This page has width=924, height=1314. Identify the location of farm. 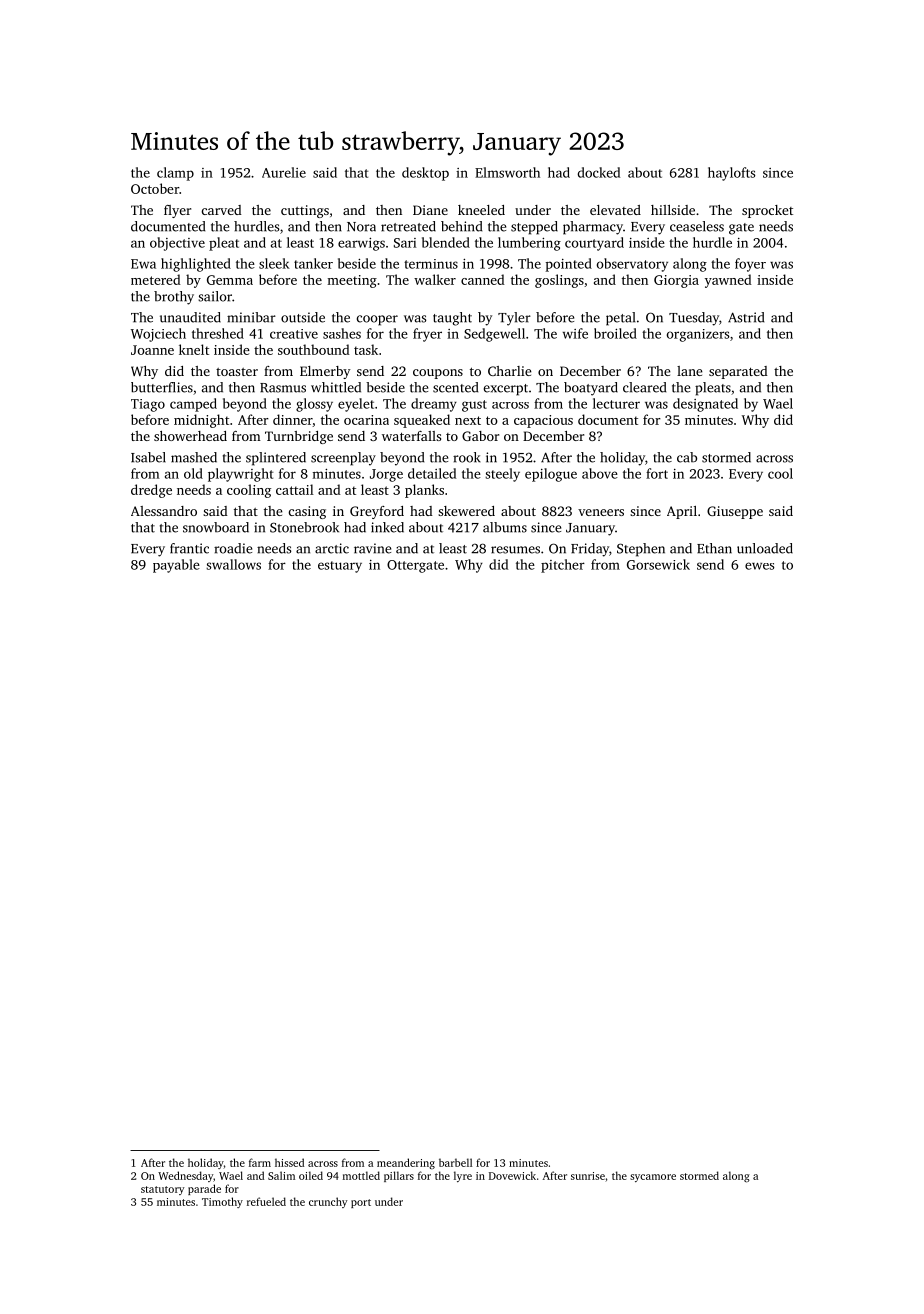
(260, 1162).
